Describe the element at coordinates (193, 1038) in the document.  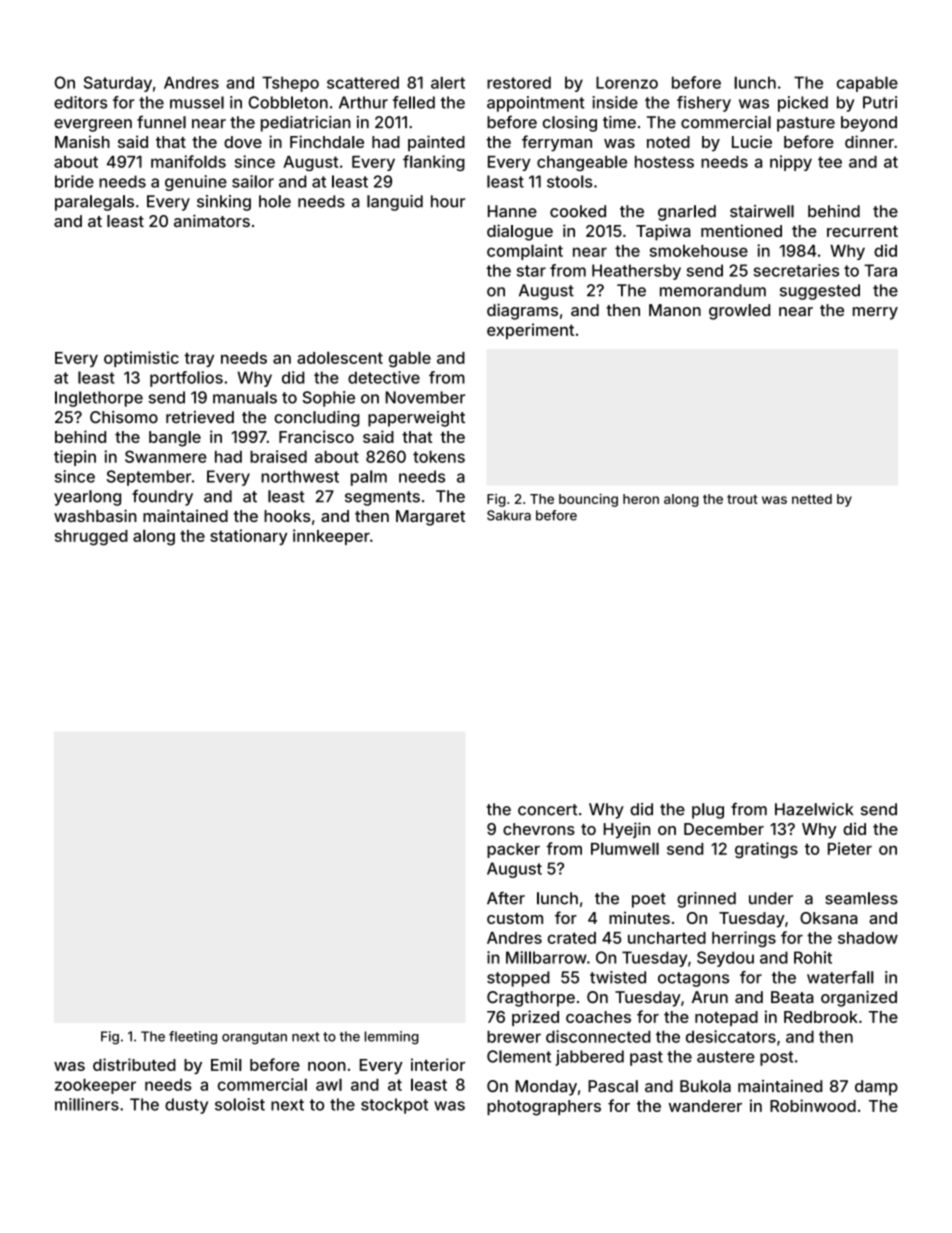
I see `fleeting` at that location.
